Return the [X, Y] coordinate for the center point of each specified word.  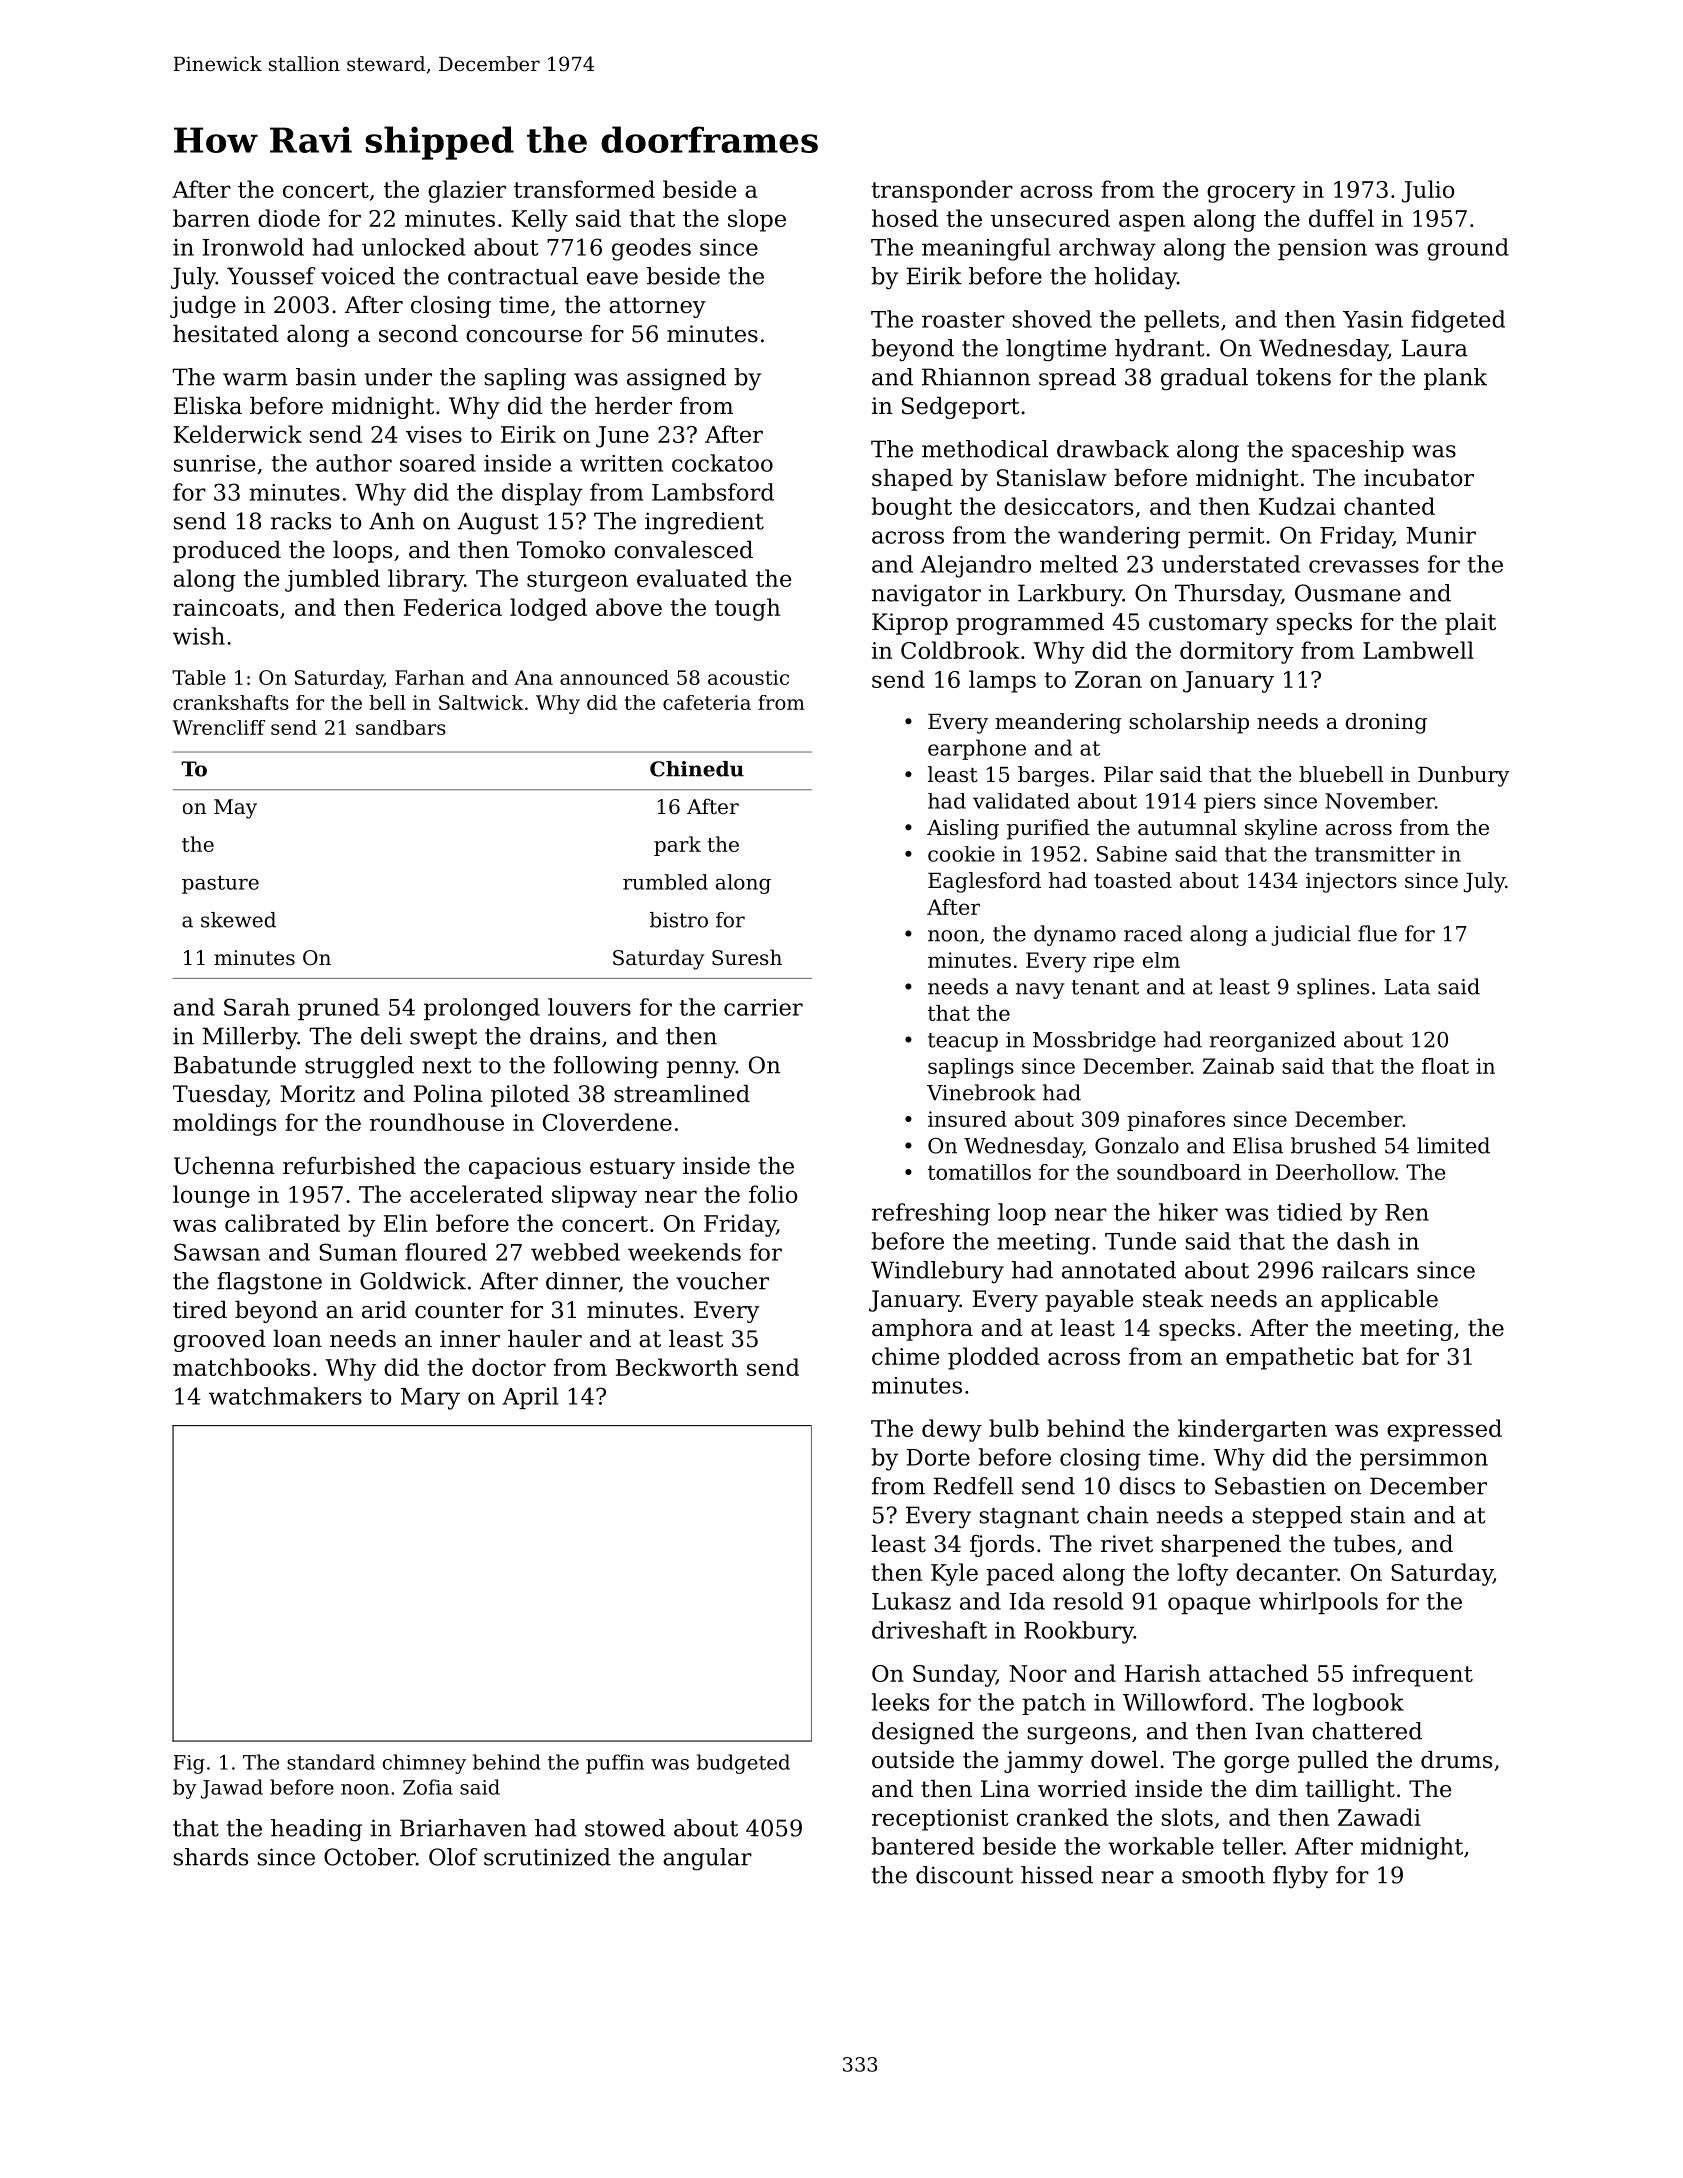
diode [289, 218]
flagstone [269, 1283]
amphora [922, 1330]
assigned [676, 379]
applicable [1379, 1301]
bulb [1014, 1428]
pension [1322, 249]
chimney [424, 1764]
